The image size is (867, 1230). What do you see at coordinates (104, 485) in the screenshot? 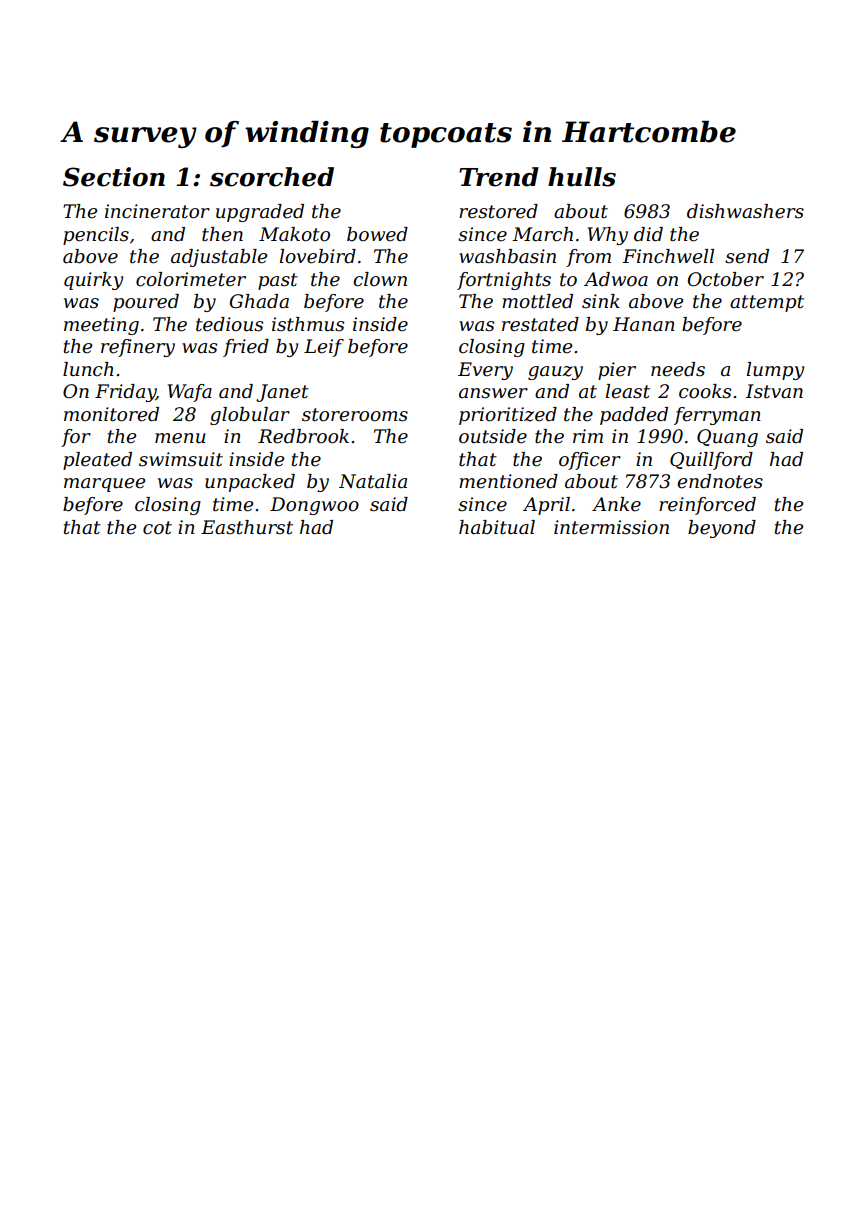
I see `marquee` at bounding box center [104, 485].
